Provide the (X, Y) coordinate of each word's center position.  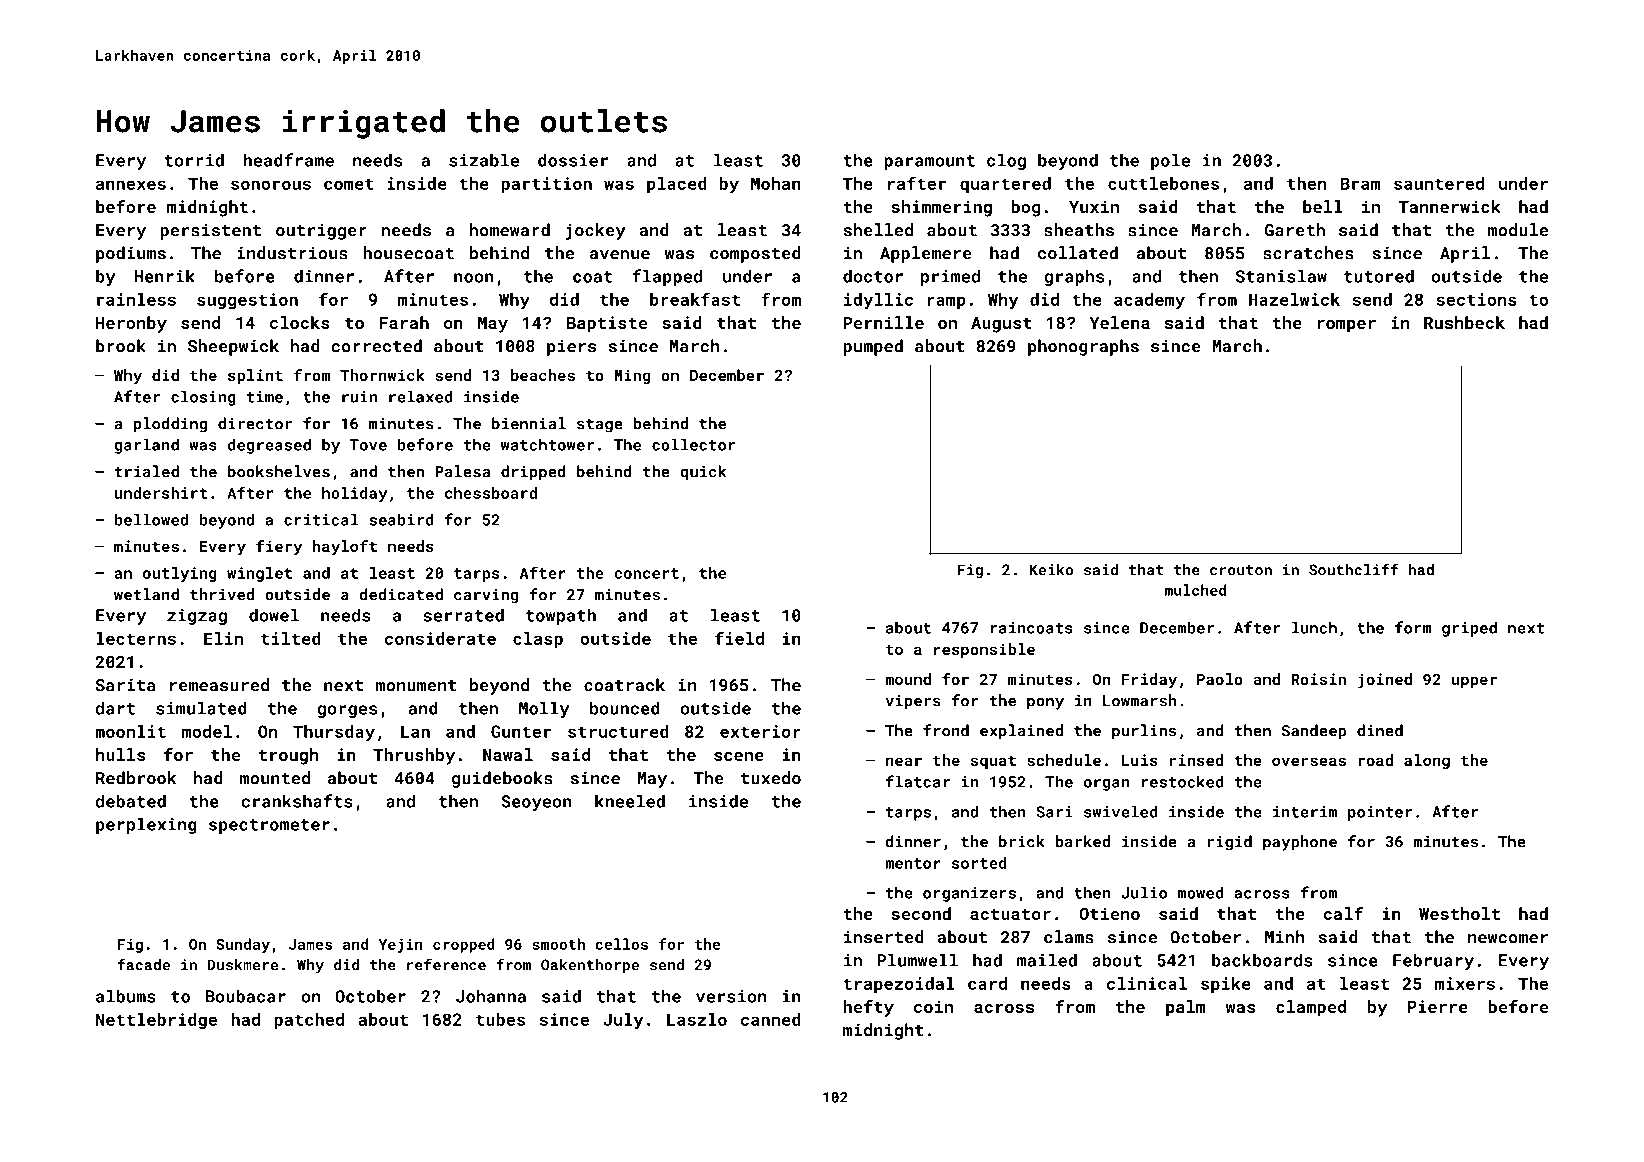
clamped (1311, 1008)
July (623, 1021)
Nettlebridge (156, 1021)
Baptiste (607, 324)
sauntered (1439, 183)
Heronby (131, 324)
